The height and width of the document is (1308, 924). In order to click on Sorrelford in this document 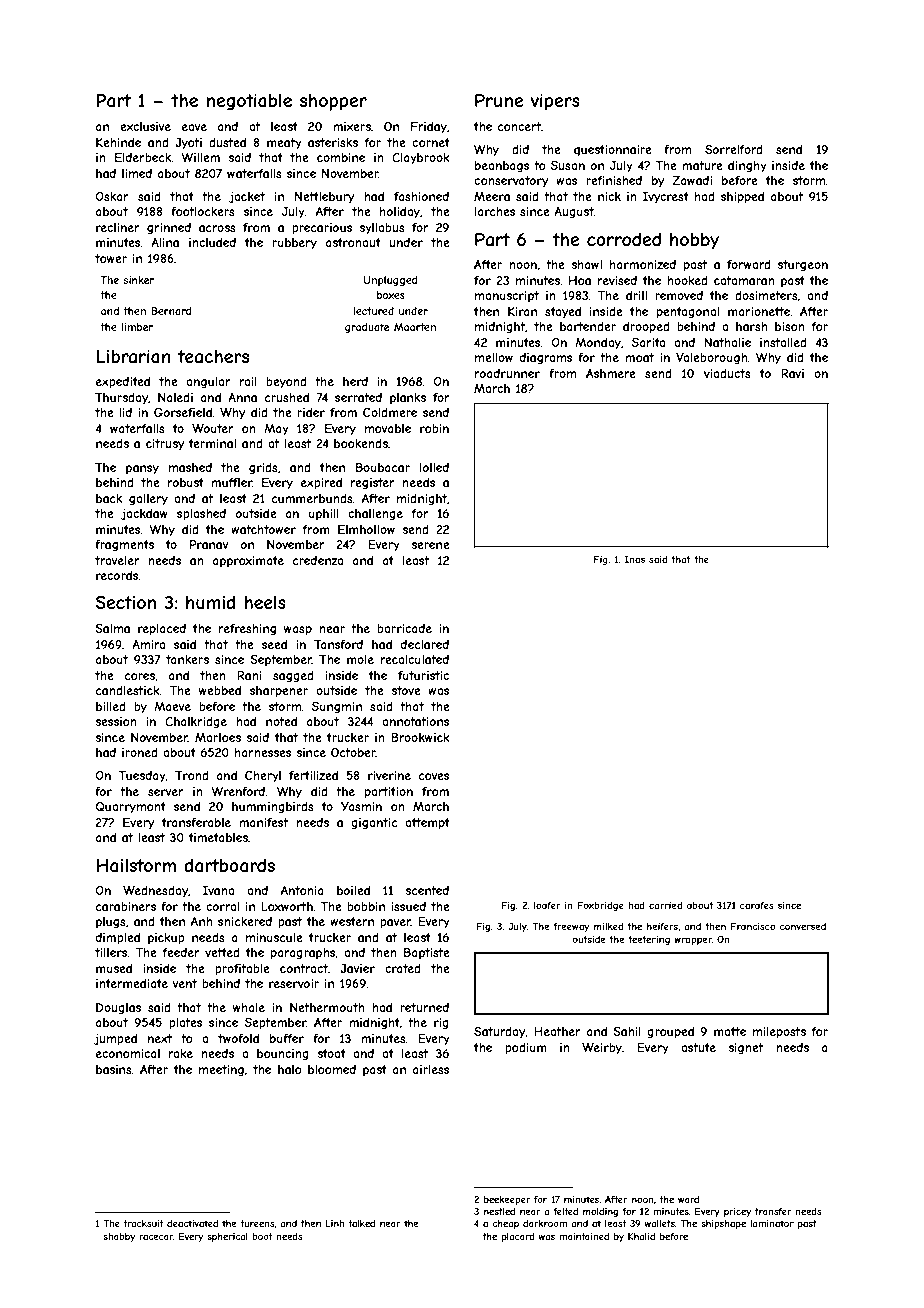, I will do `click(734, 149)`.
